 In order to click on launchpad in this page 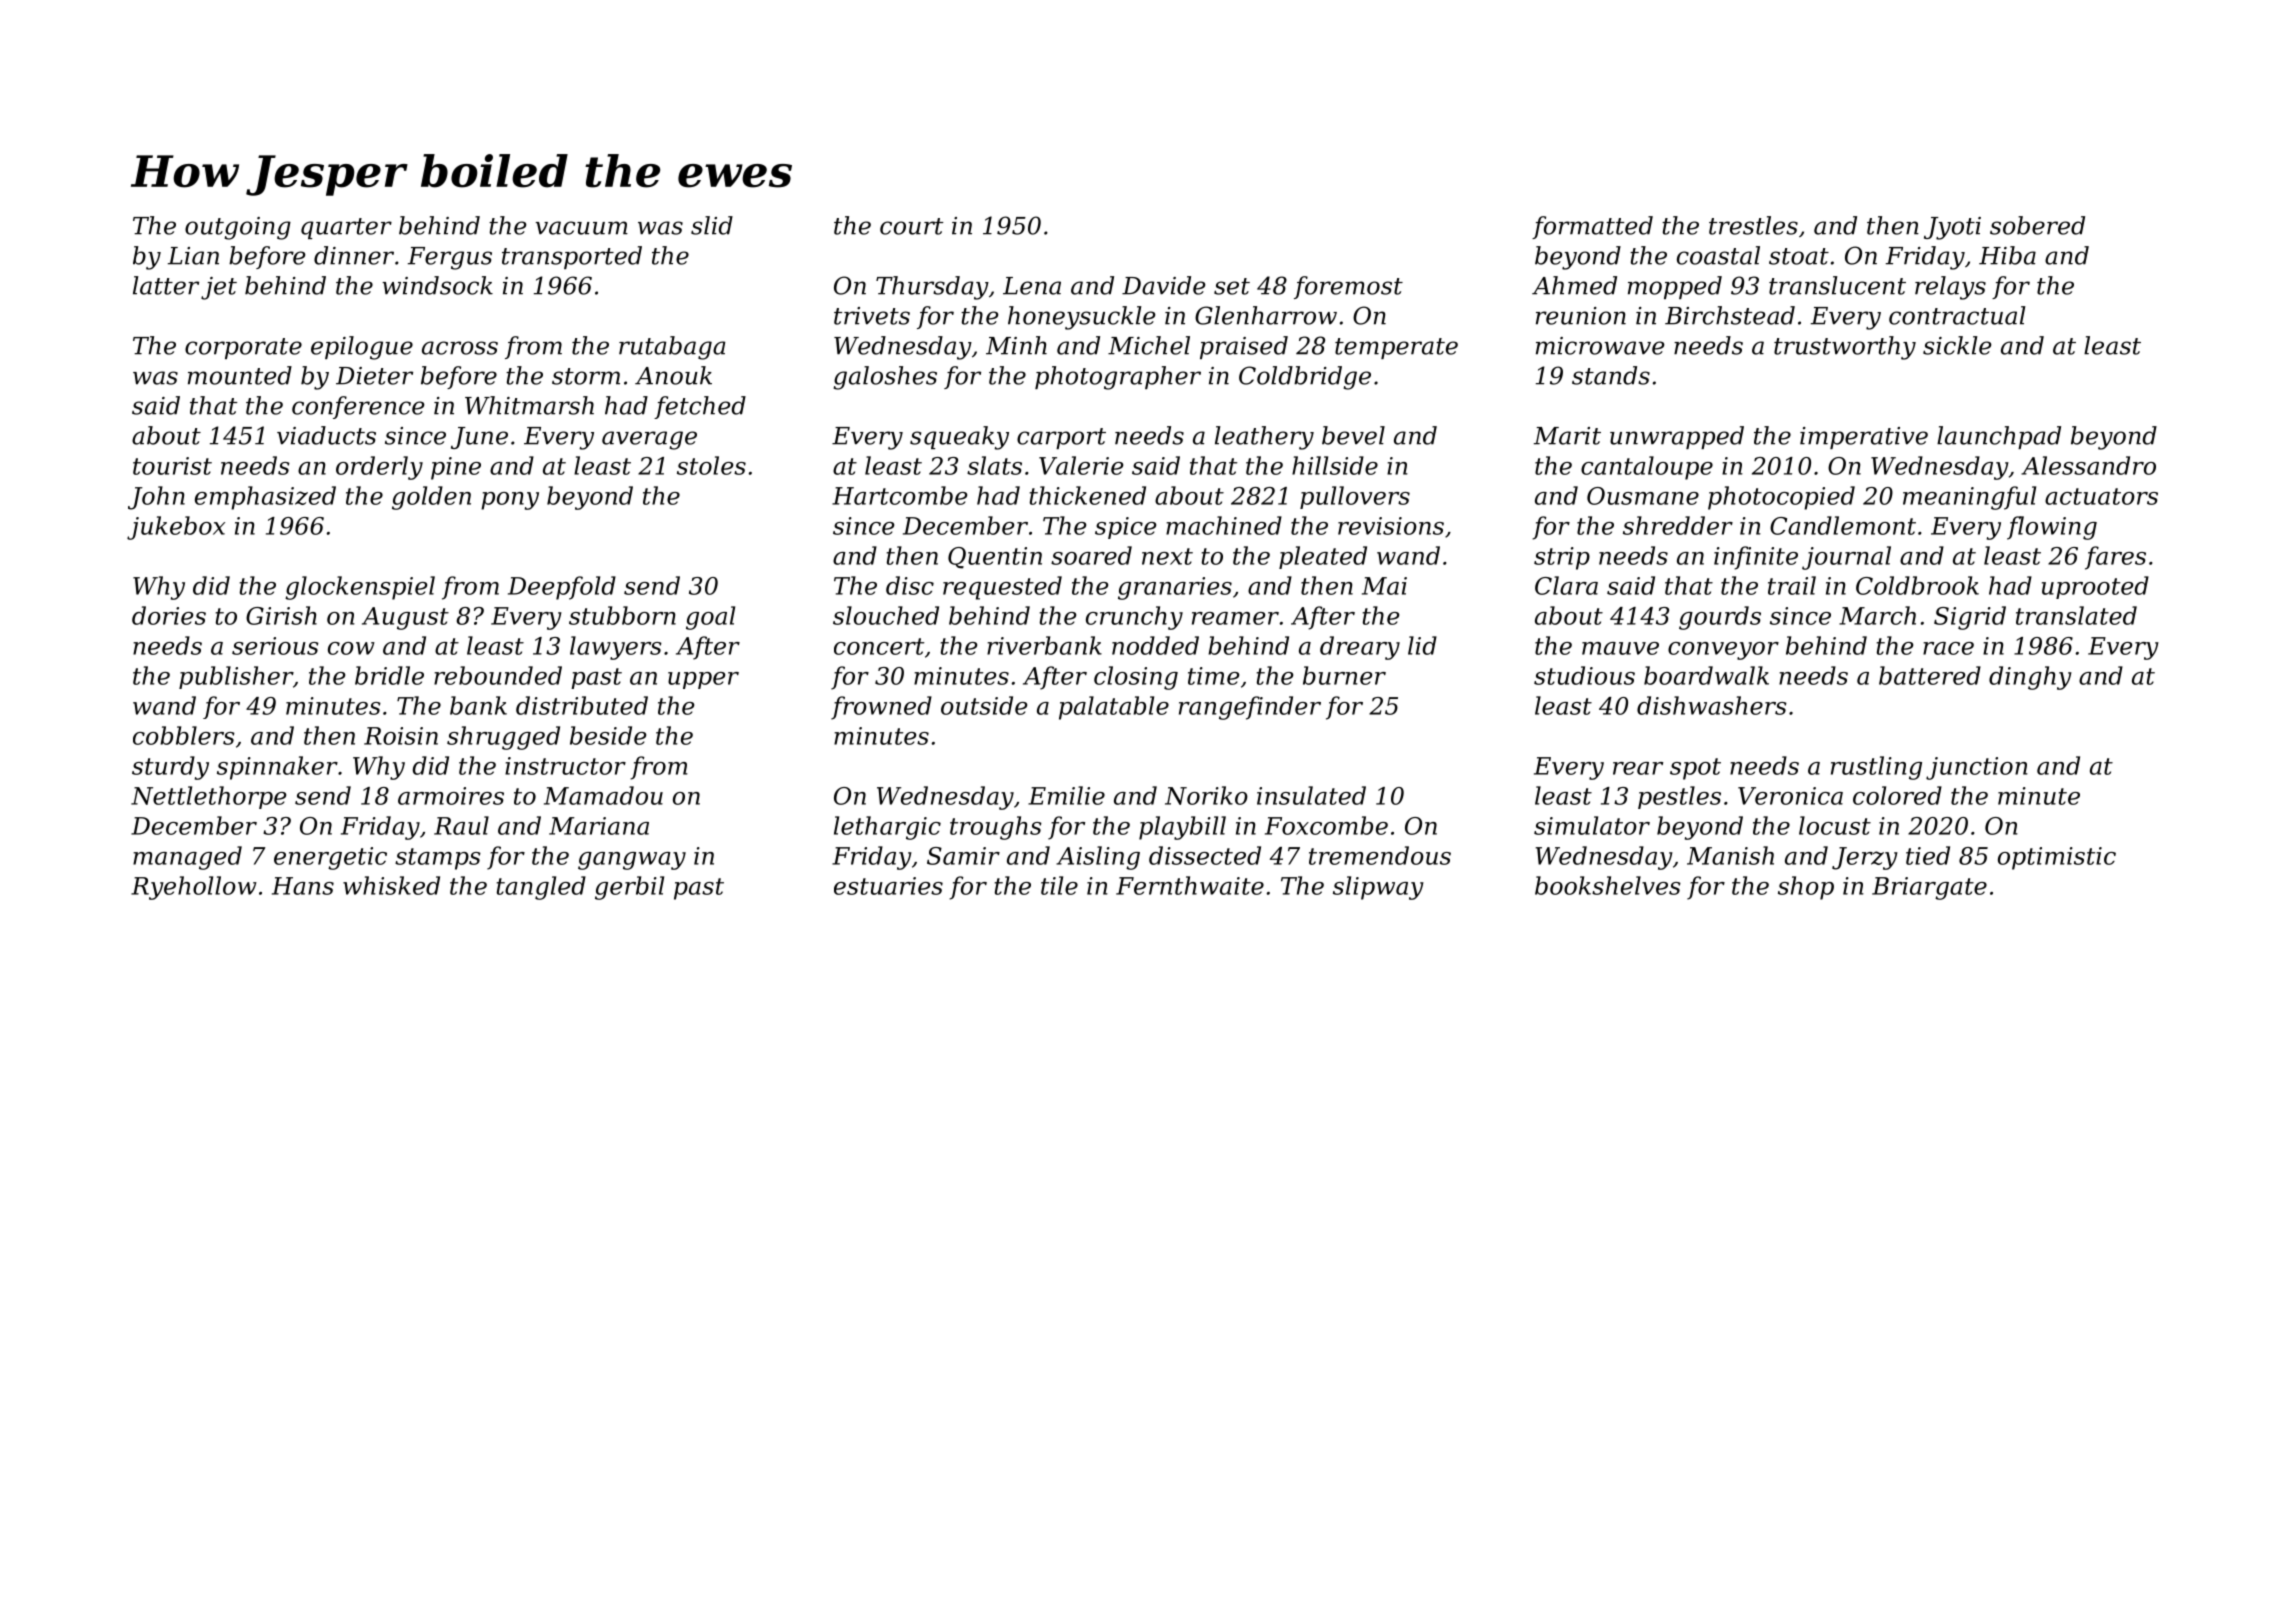, I will do `click(1999, 437)`.
